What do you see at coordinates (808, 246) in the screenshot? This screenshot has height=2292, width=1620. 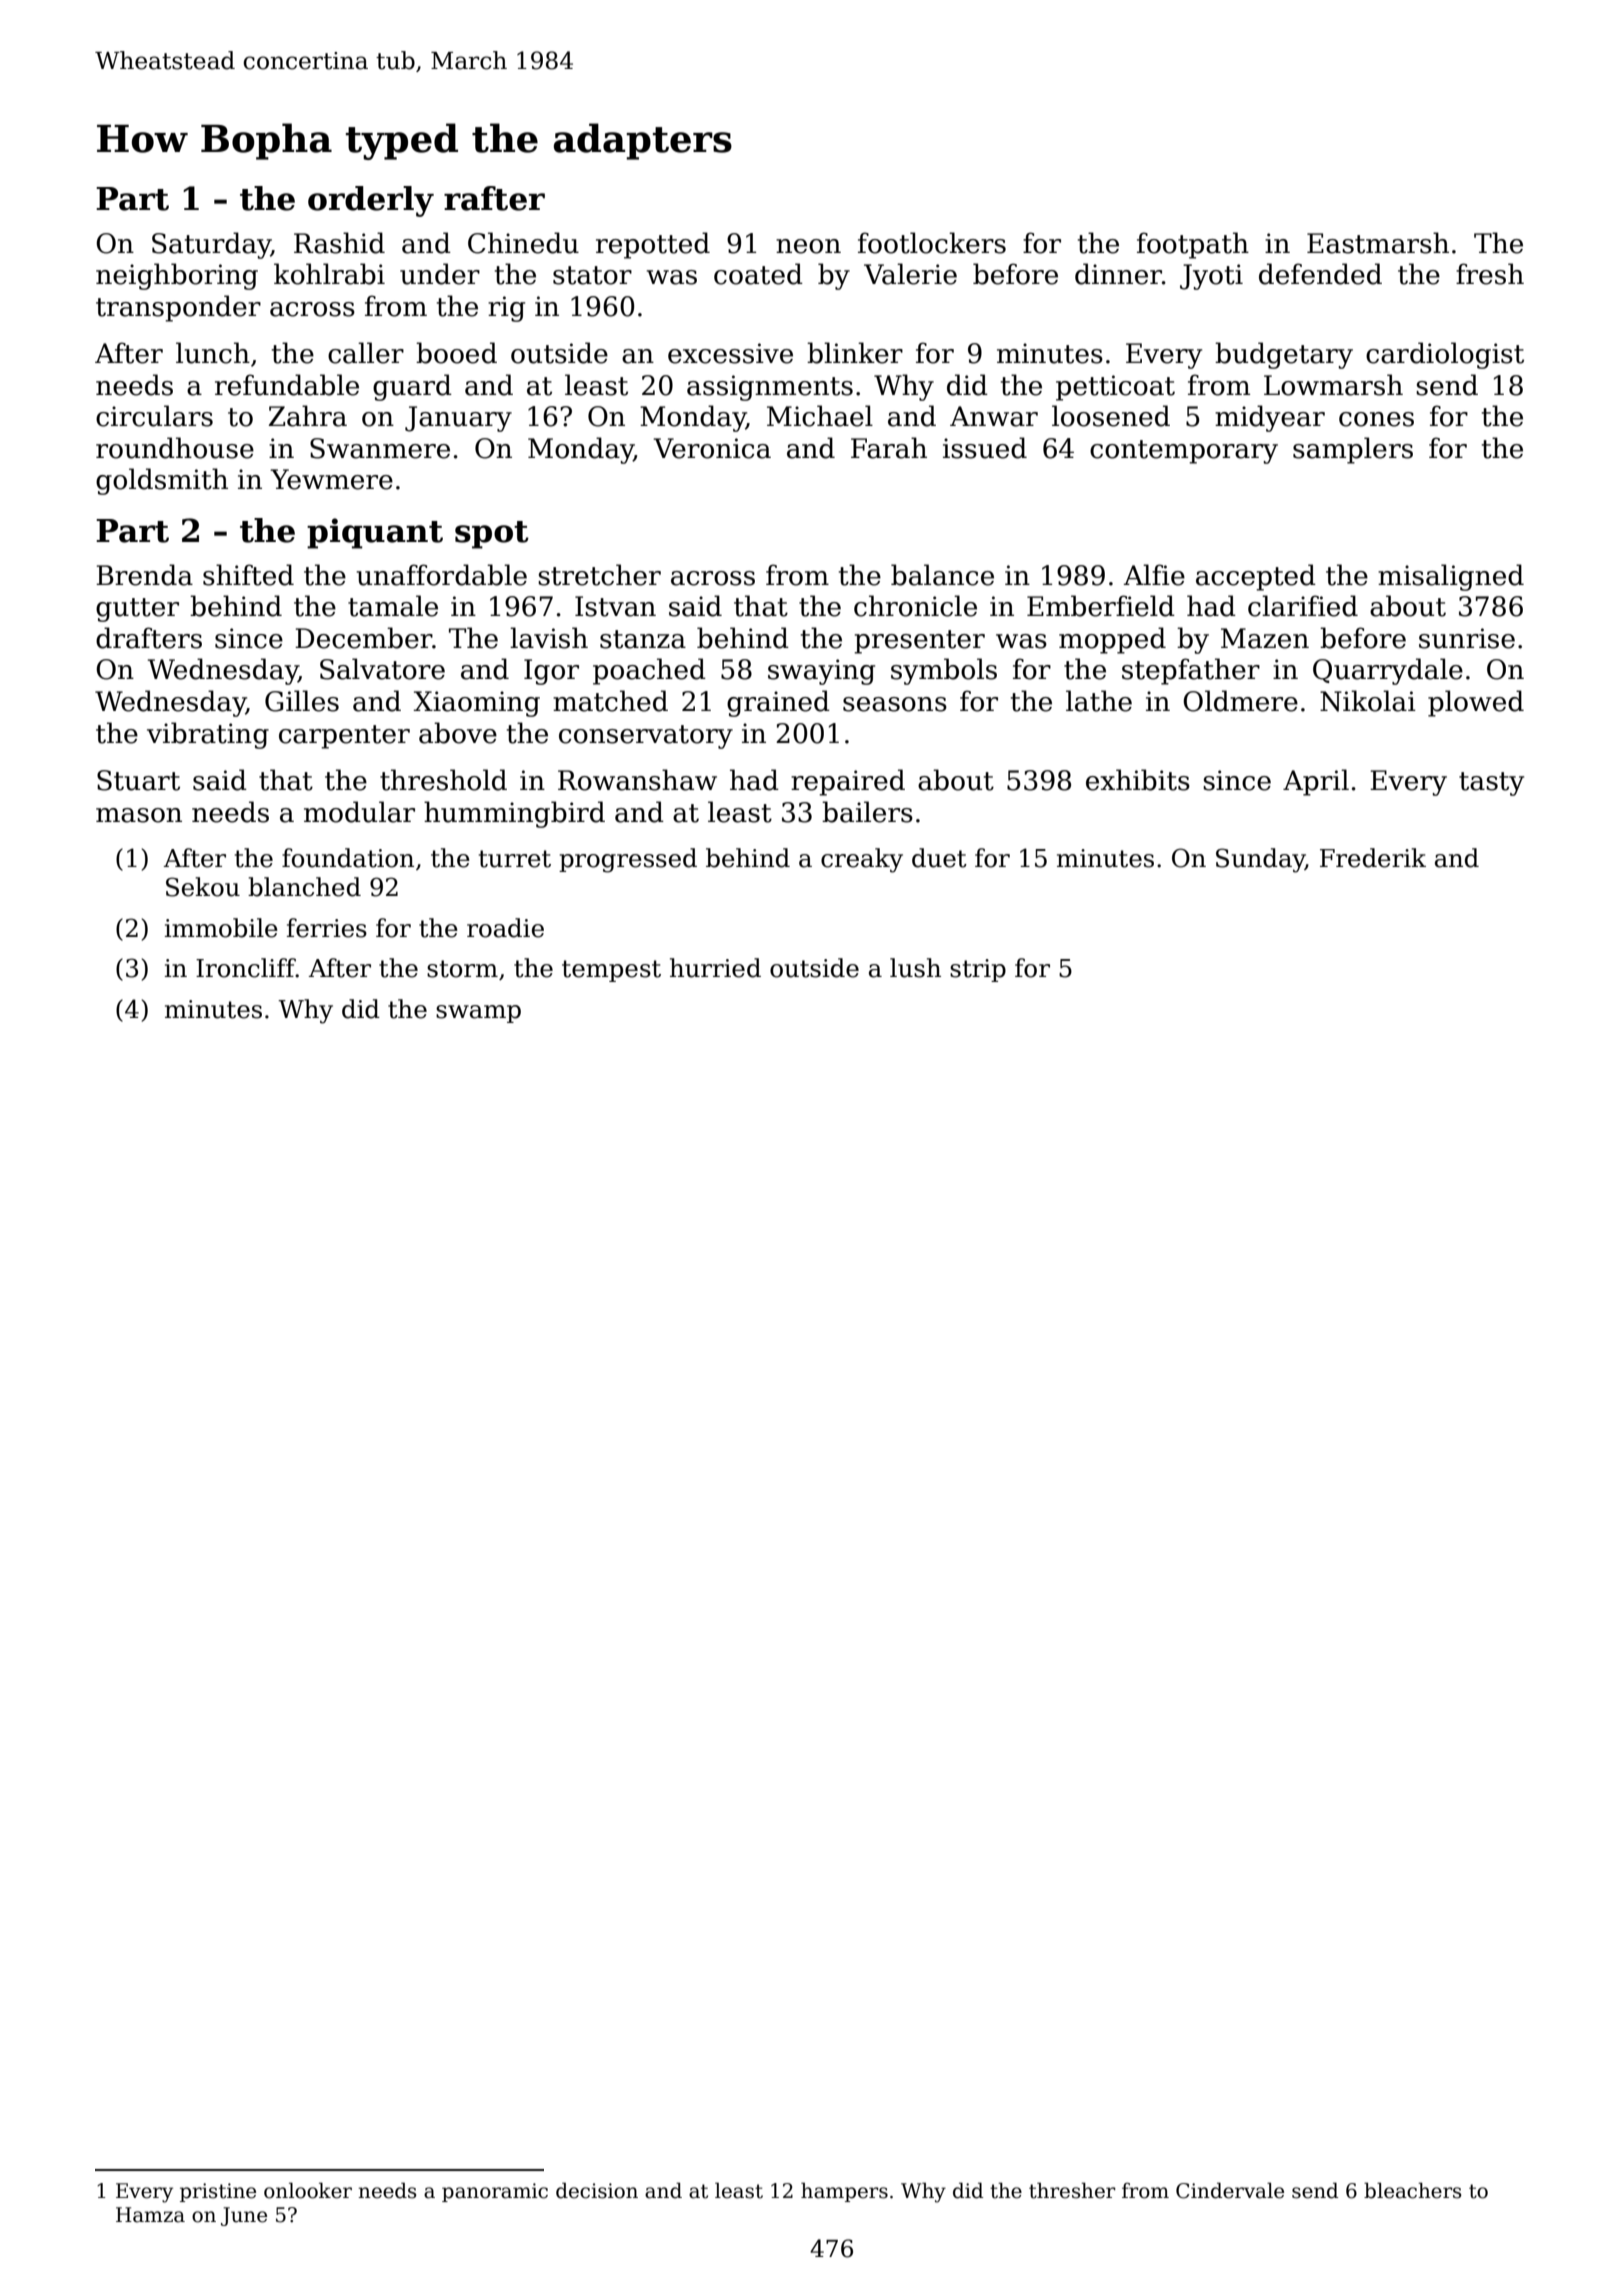 I see `neon` at bounding box center [808, 246].
